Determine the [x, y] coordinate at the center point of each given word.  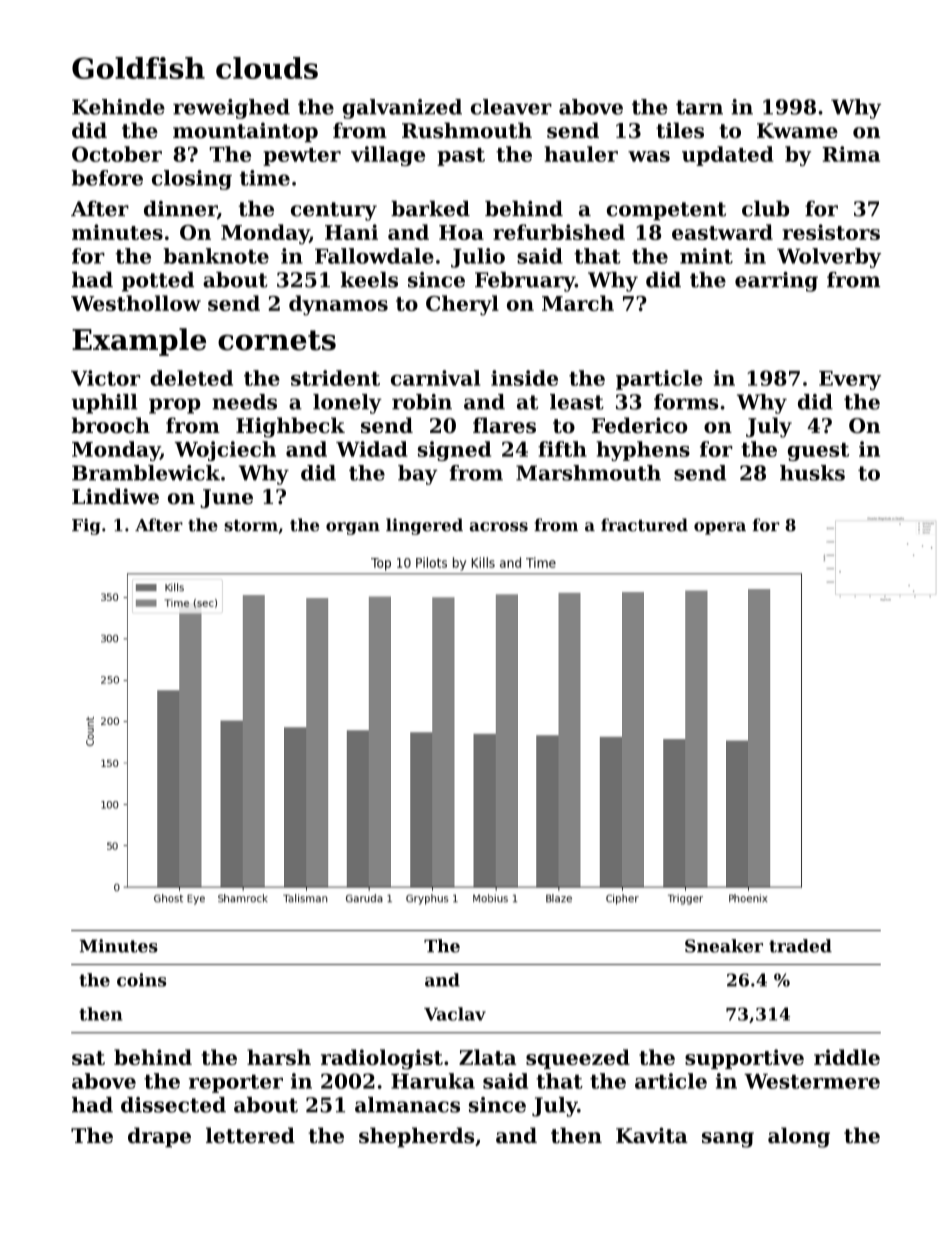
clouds [267, 68]
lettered [250, 1135]
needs [244, 402]
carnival [435, 378]
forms [686, 402]
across [499, 527]
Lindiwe [115, 496]
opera [720, 528]
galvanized [402, 109]
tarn [699, 107]
